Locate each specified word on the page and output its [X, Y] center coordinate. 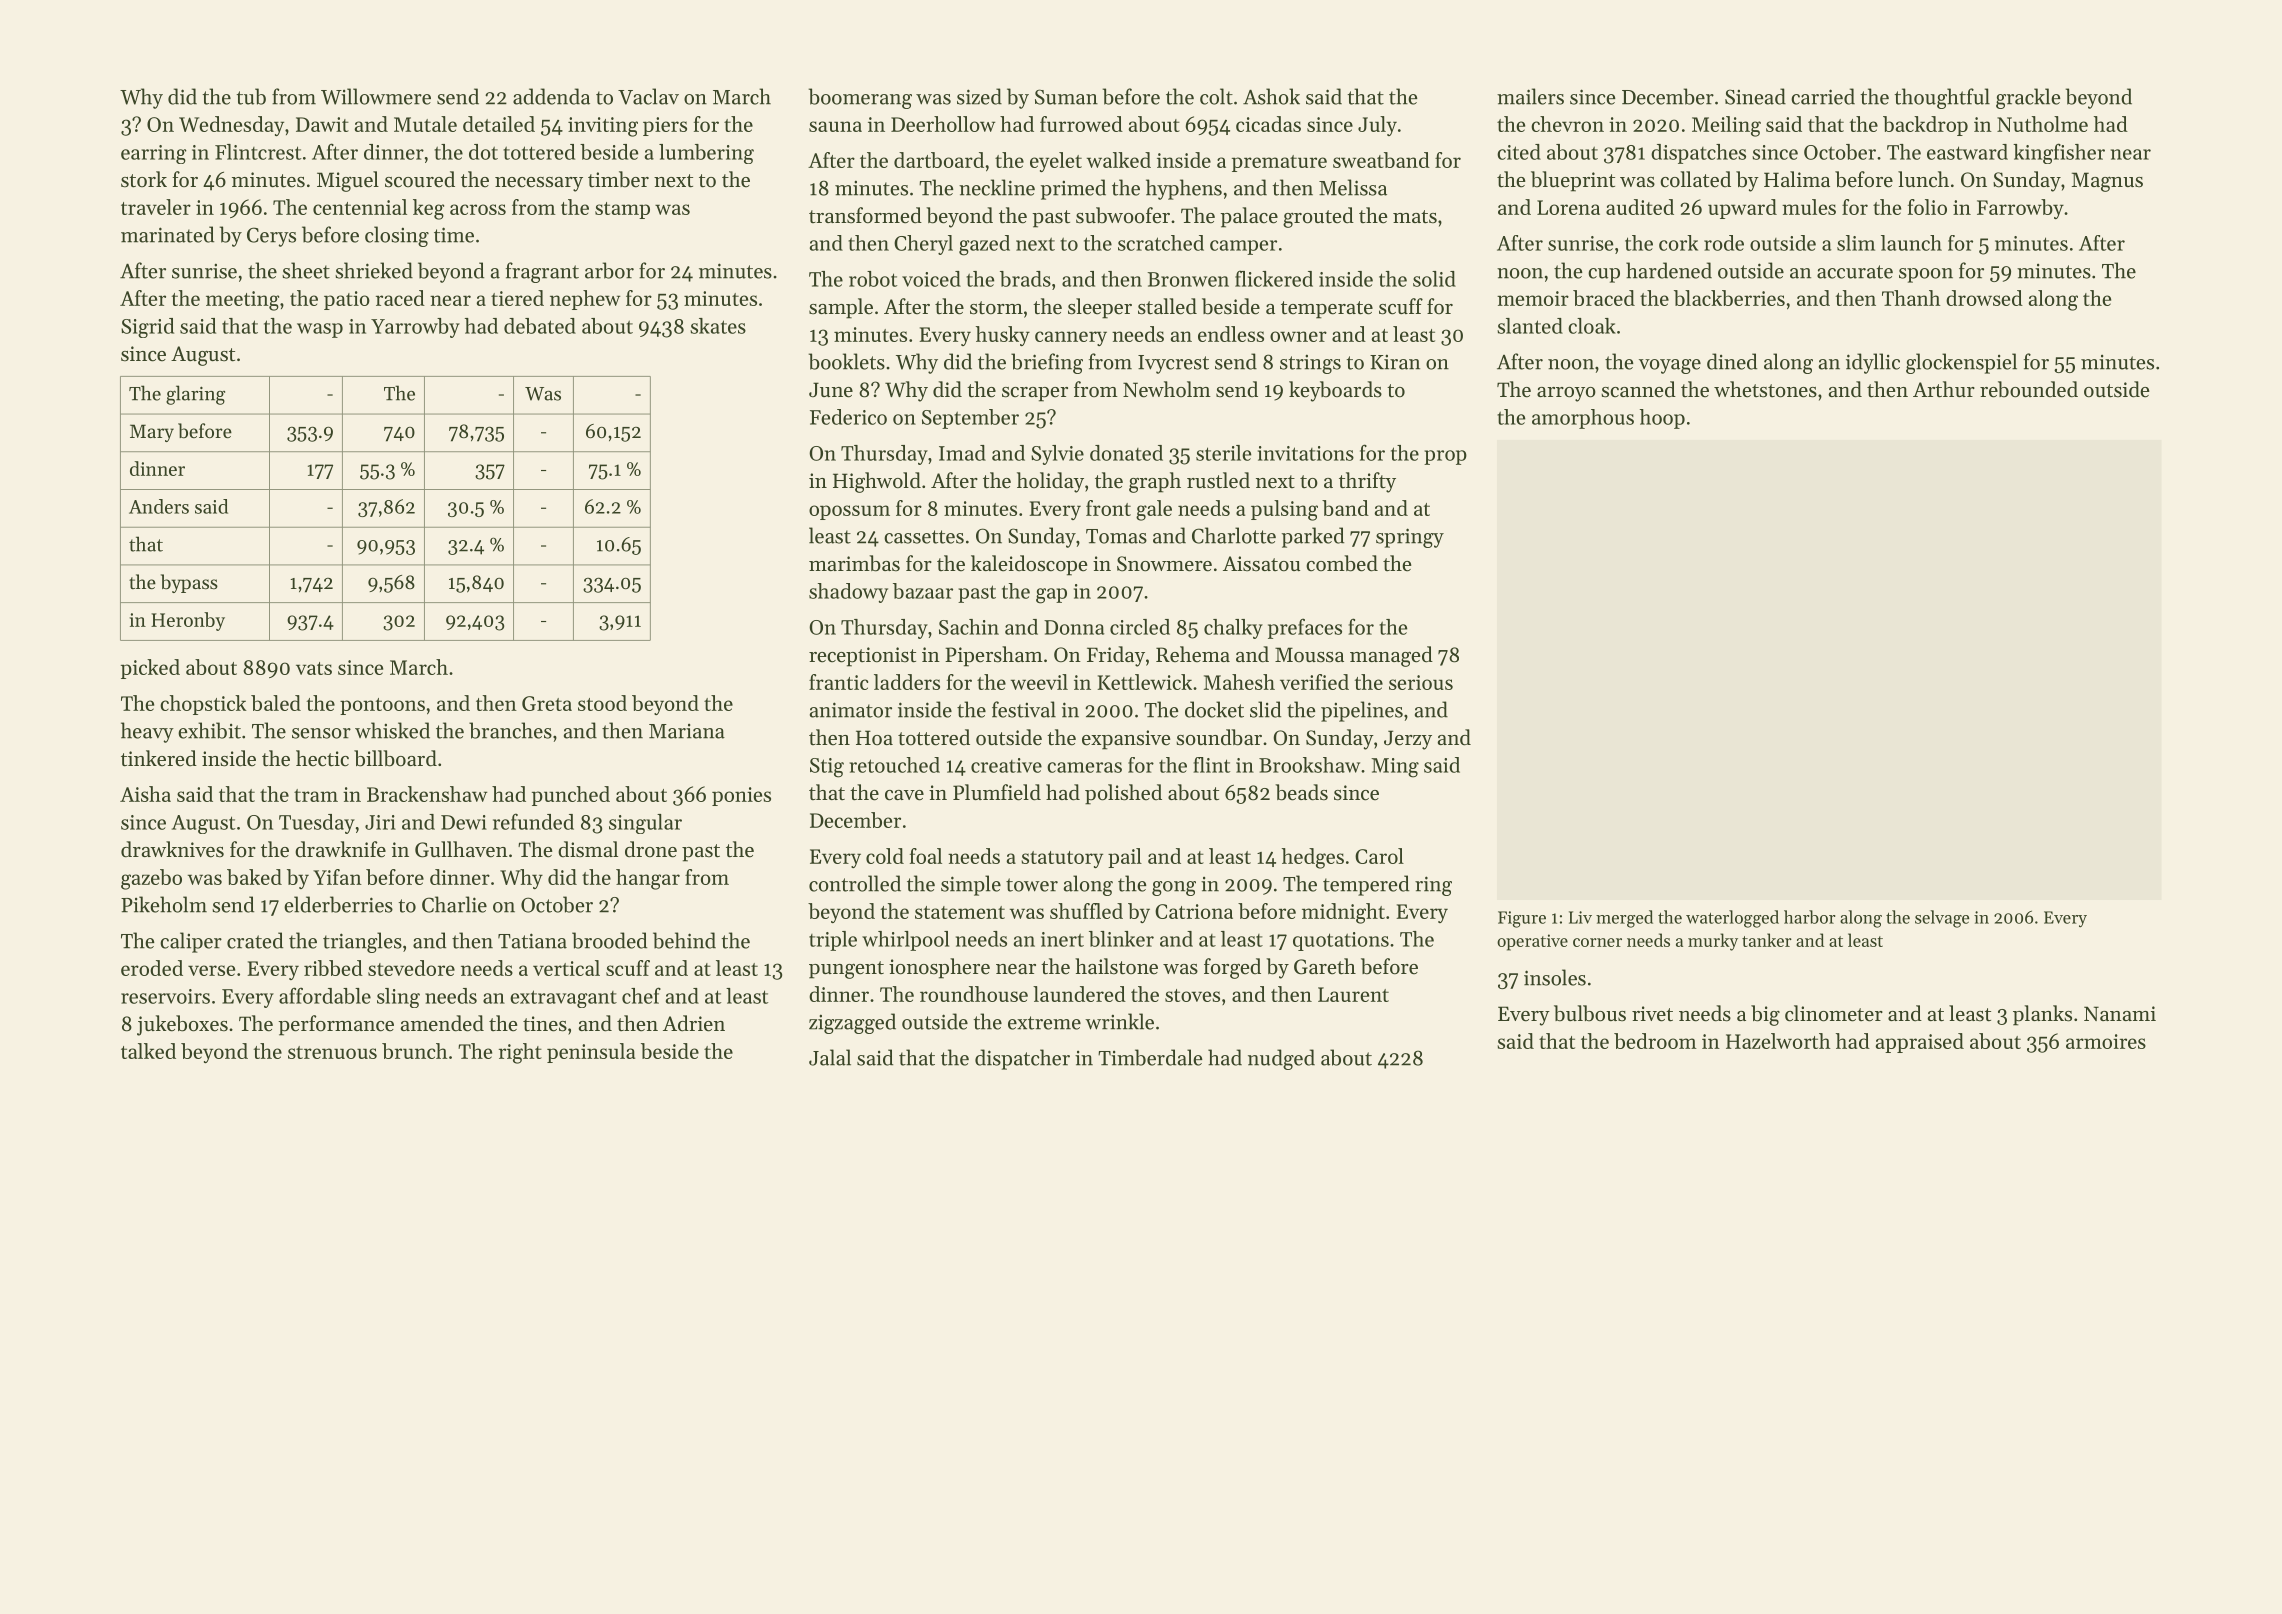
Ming [1395, 768]
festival [1024, 709]
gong [1174, 888]
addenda [551, 96]
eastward [1967, 152]
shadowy [848, 593]
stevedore [411, 968]
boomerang [860, 98]
